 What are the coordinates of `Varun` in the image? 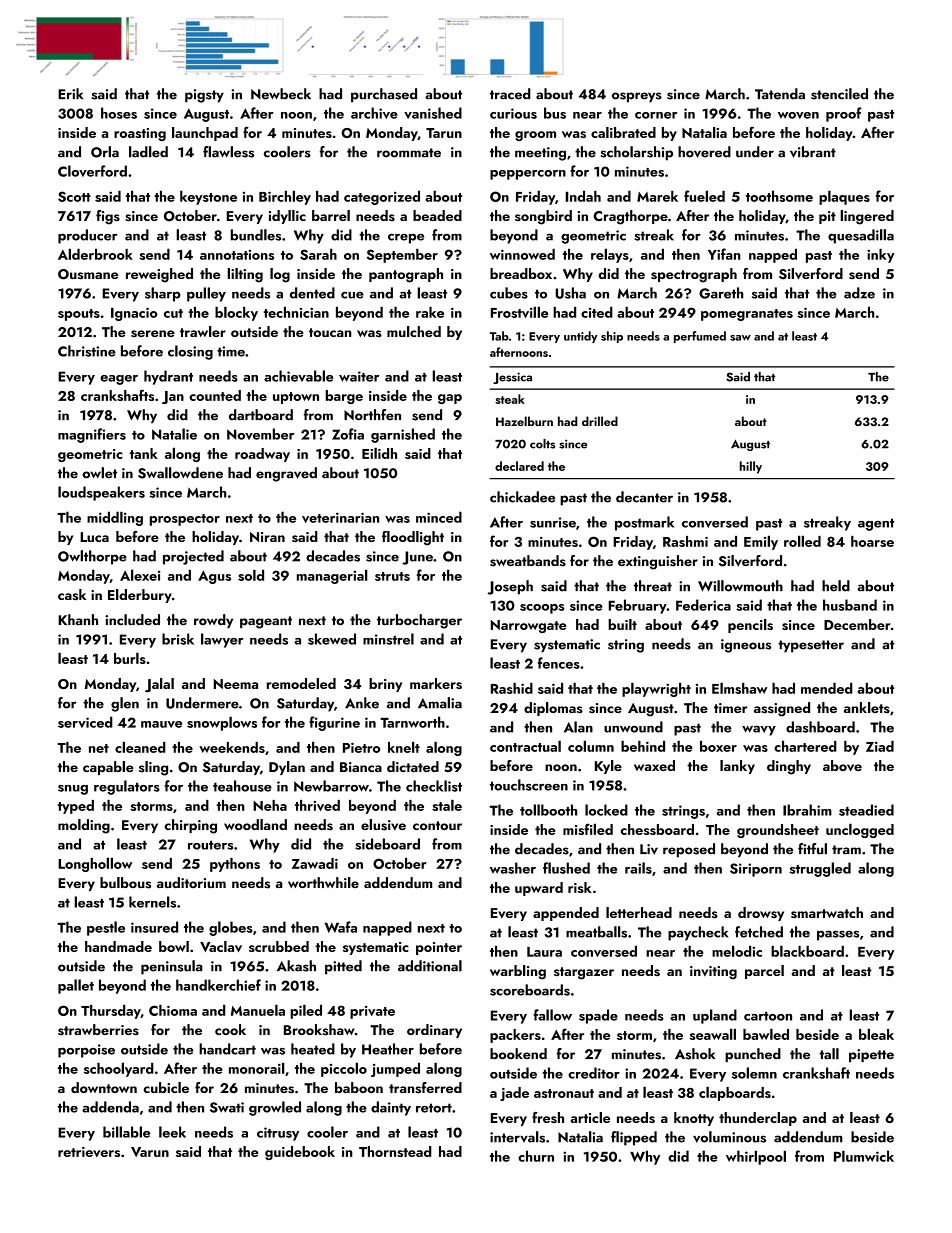 It's located at (150, 1152).
